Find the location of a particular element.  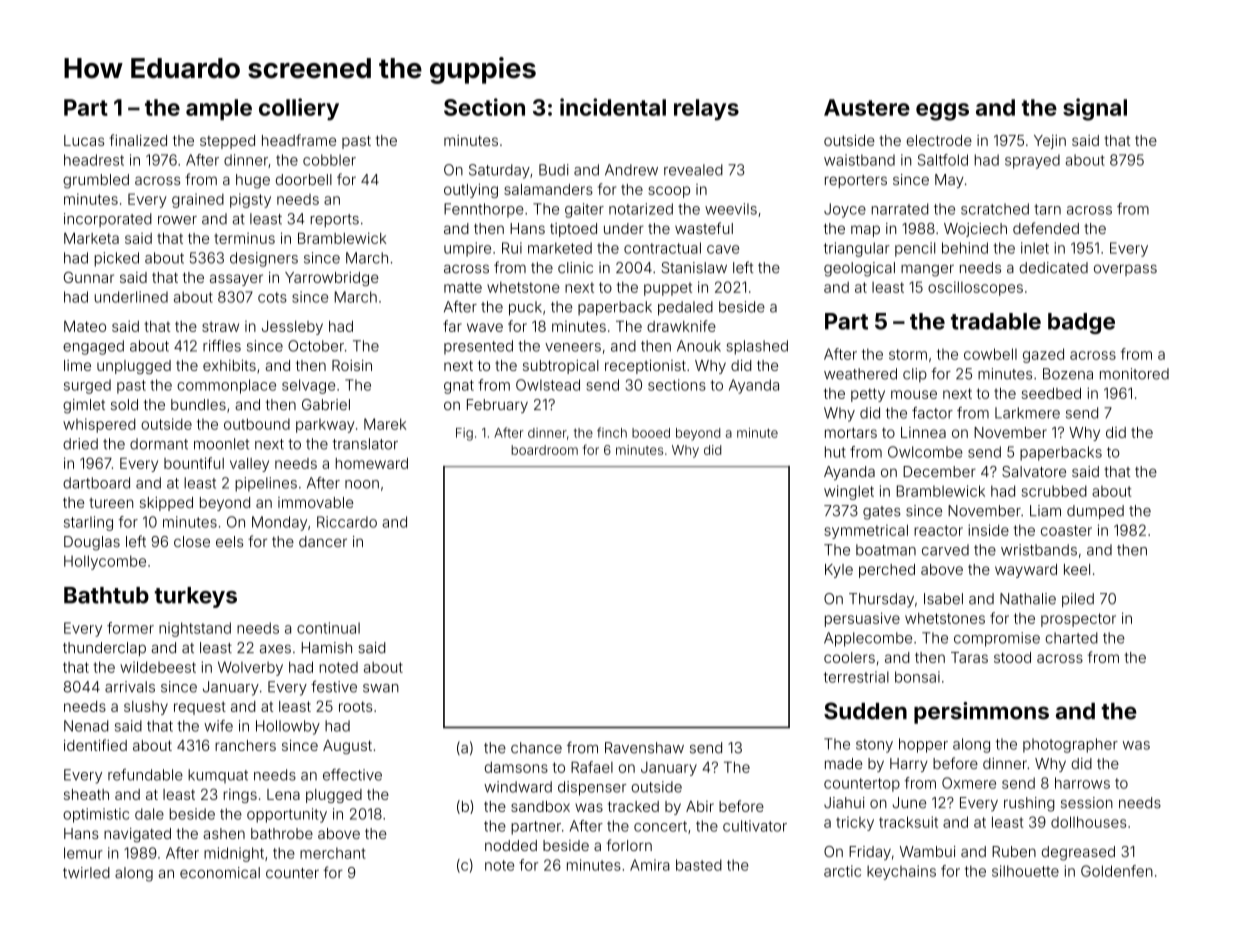

selvage is located at coordinates (308, 386).
